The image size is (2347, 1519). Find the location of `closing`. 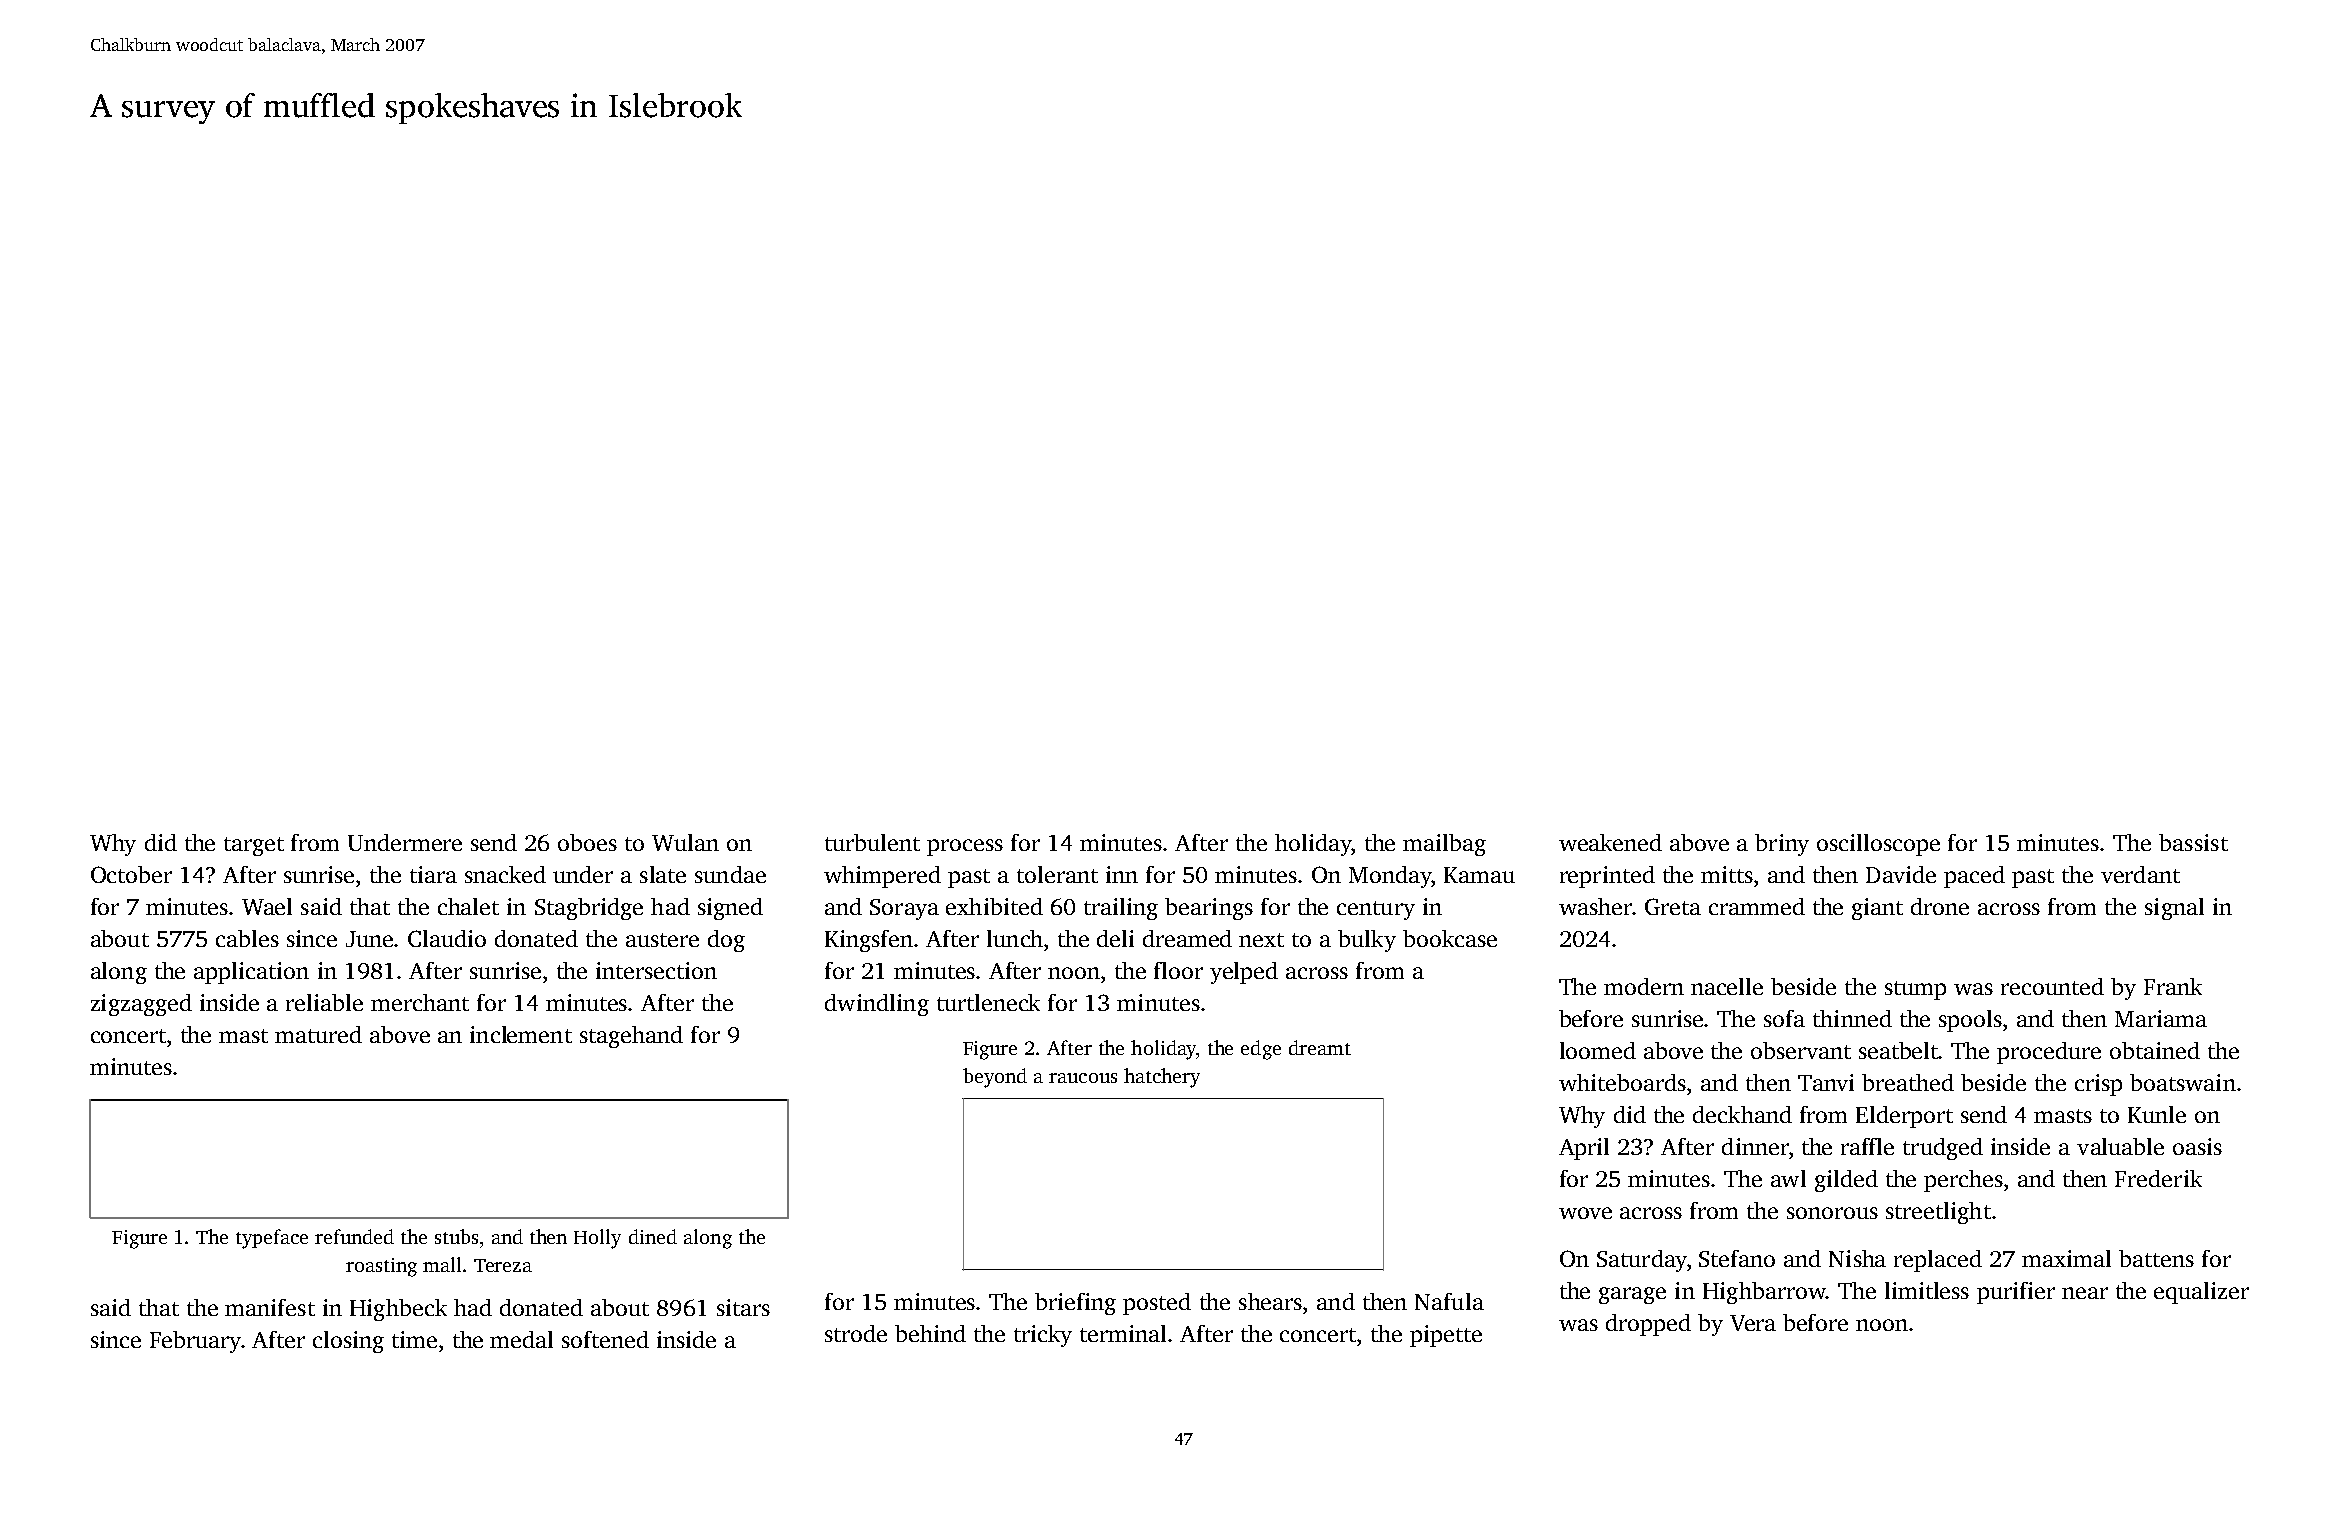

closing is located at coordinates (348, 1342).
